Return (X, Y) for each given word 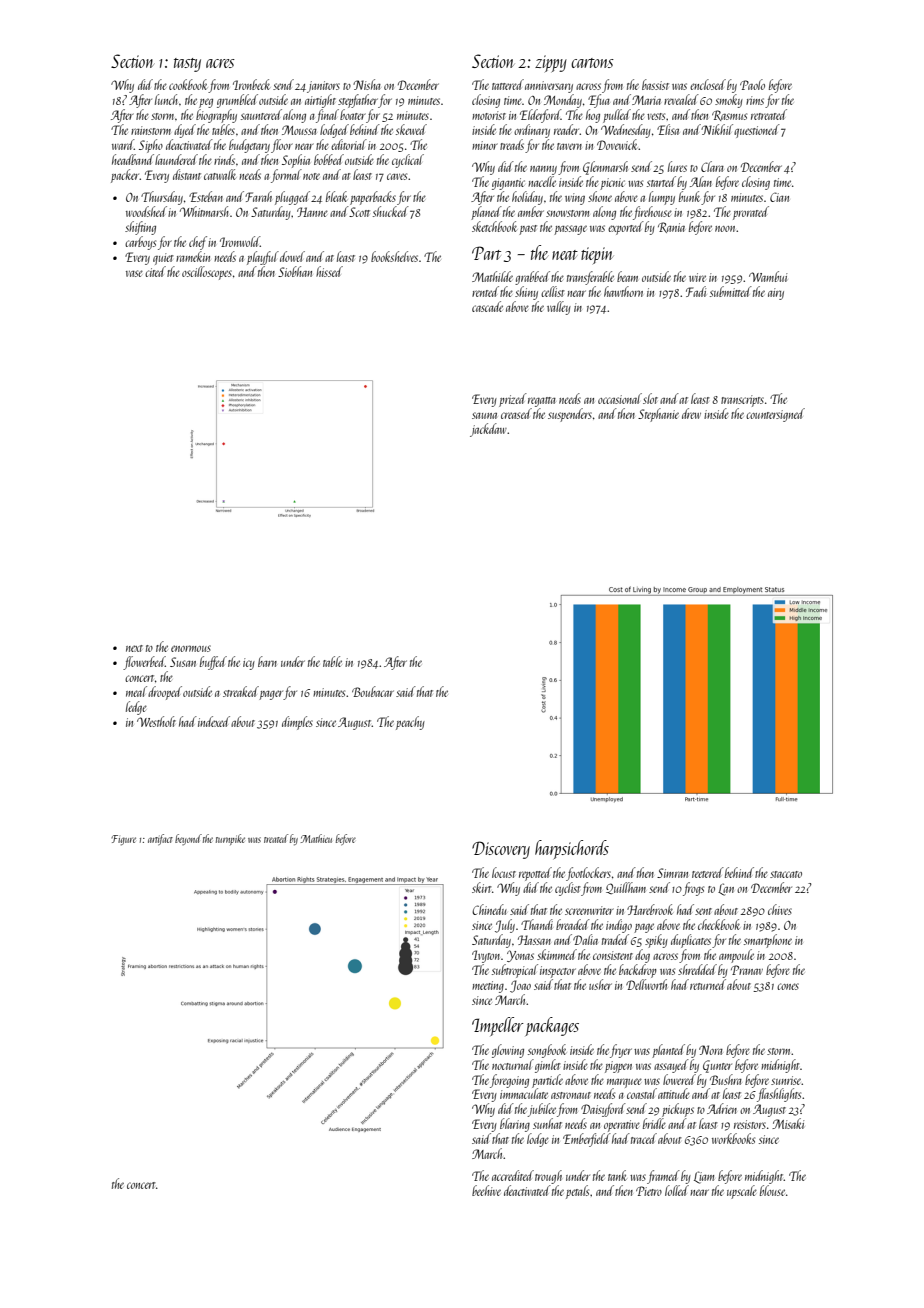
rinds (224, 159)
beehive (486, 1190)
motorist (489, 115)
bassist (655, 84)
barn (267, 661)
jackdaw (488, 430)
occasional (620, 398)
